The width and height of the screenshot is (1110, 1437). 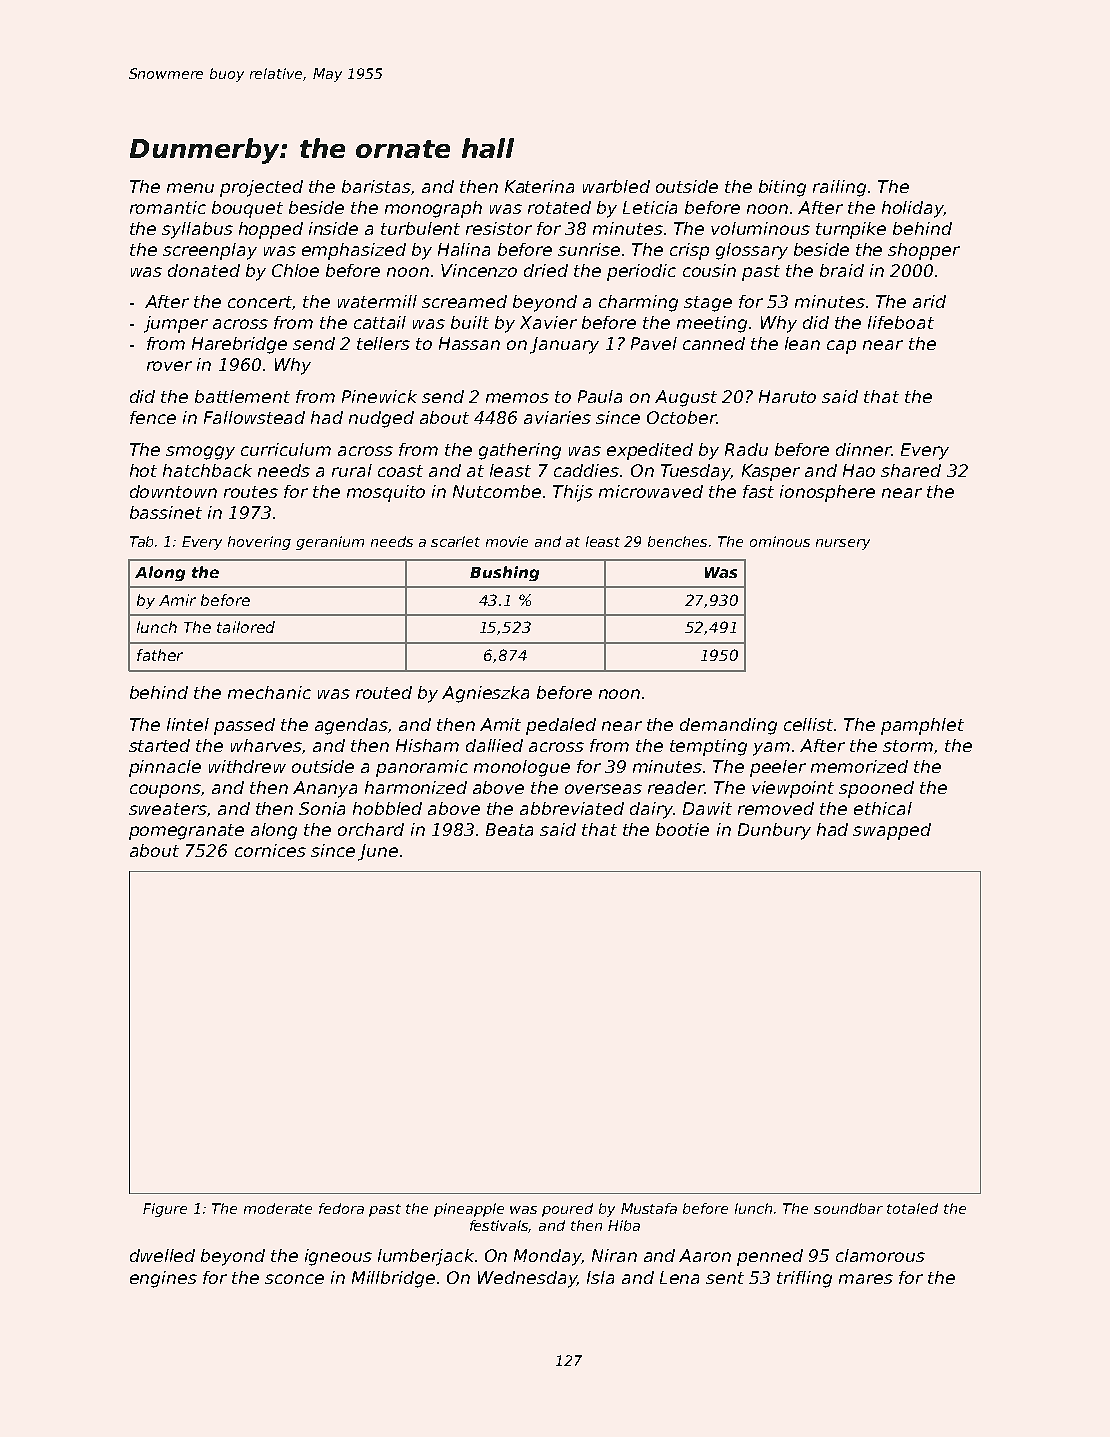 What do you see at coordinates (863, 449) in the screenshot?
I see `dinner` at bounding box center [863, 449].
